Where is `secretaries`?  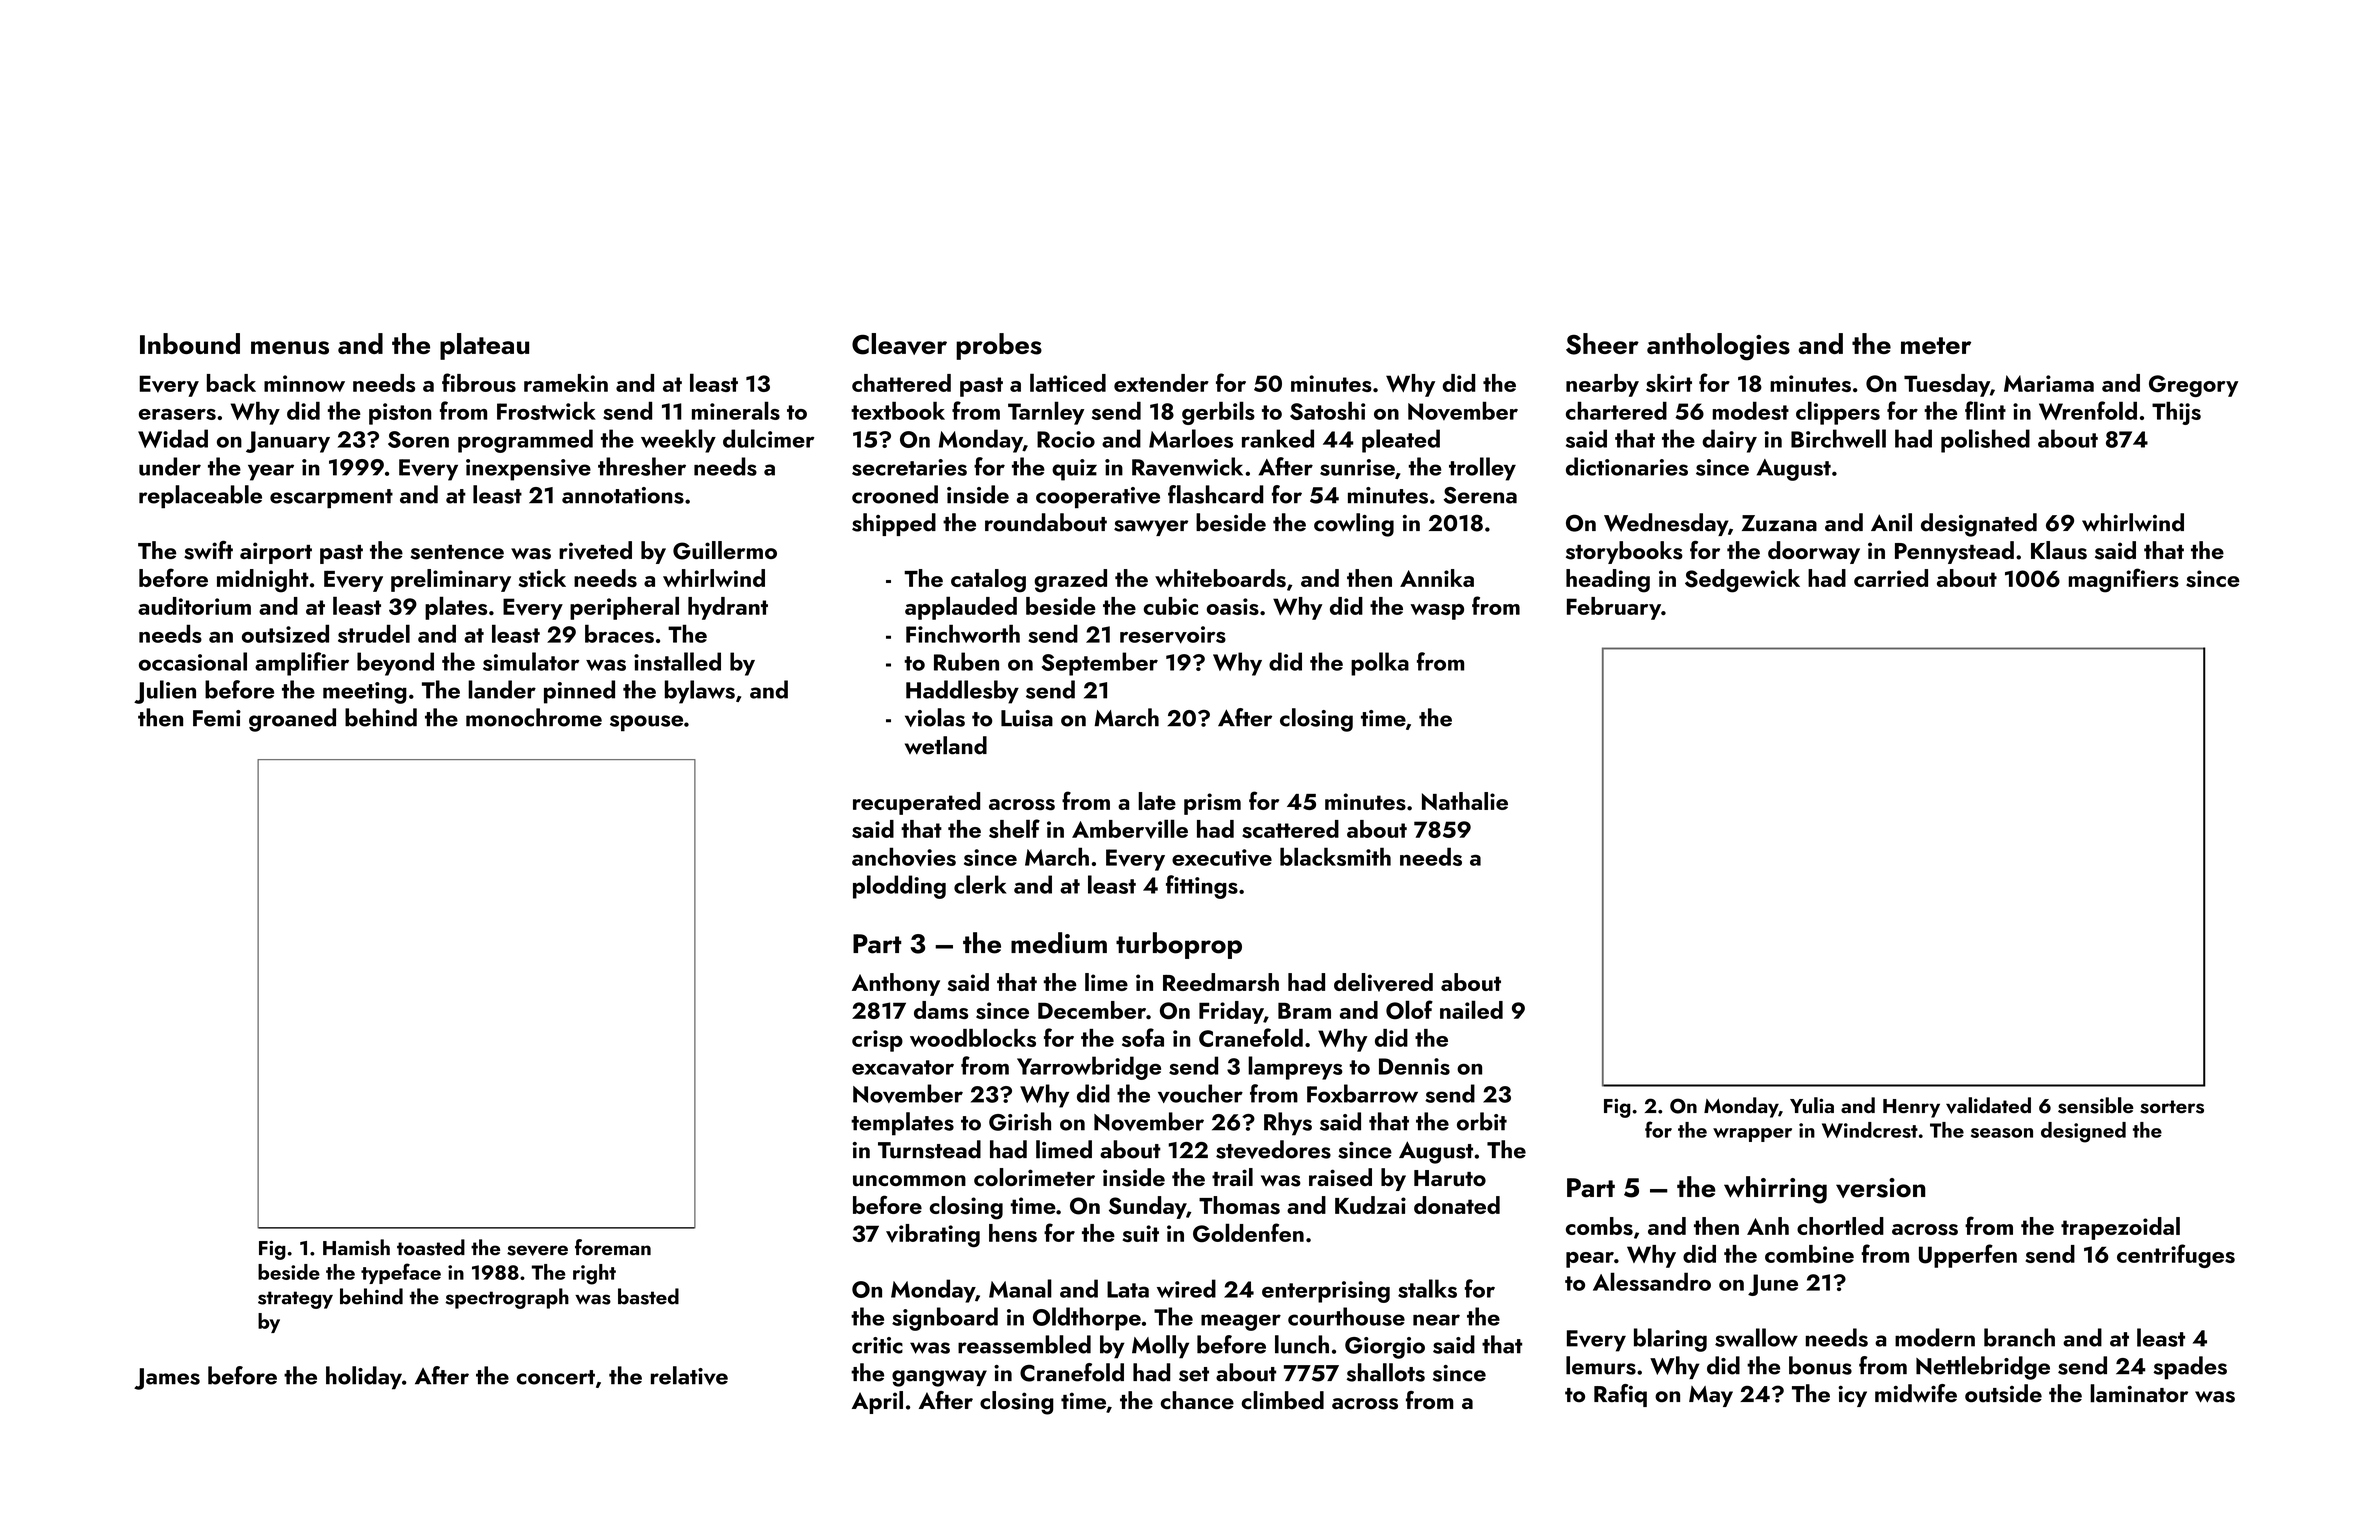 secretaries is located at coordinates (909, 467).
